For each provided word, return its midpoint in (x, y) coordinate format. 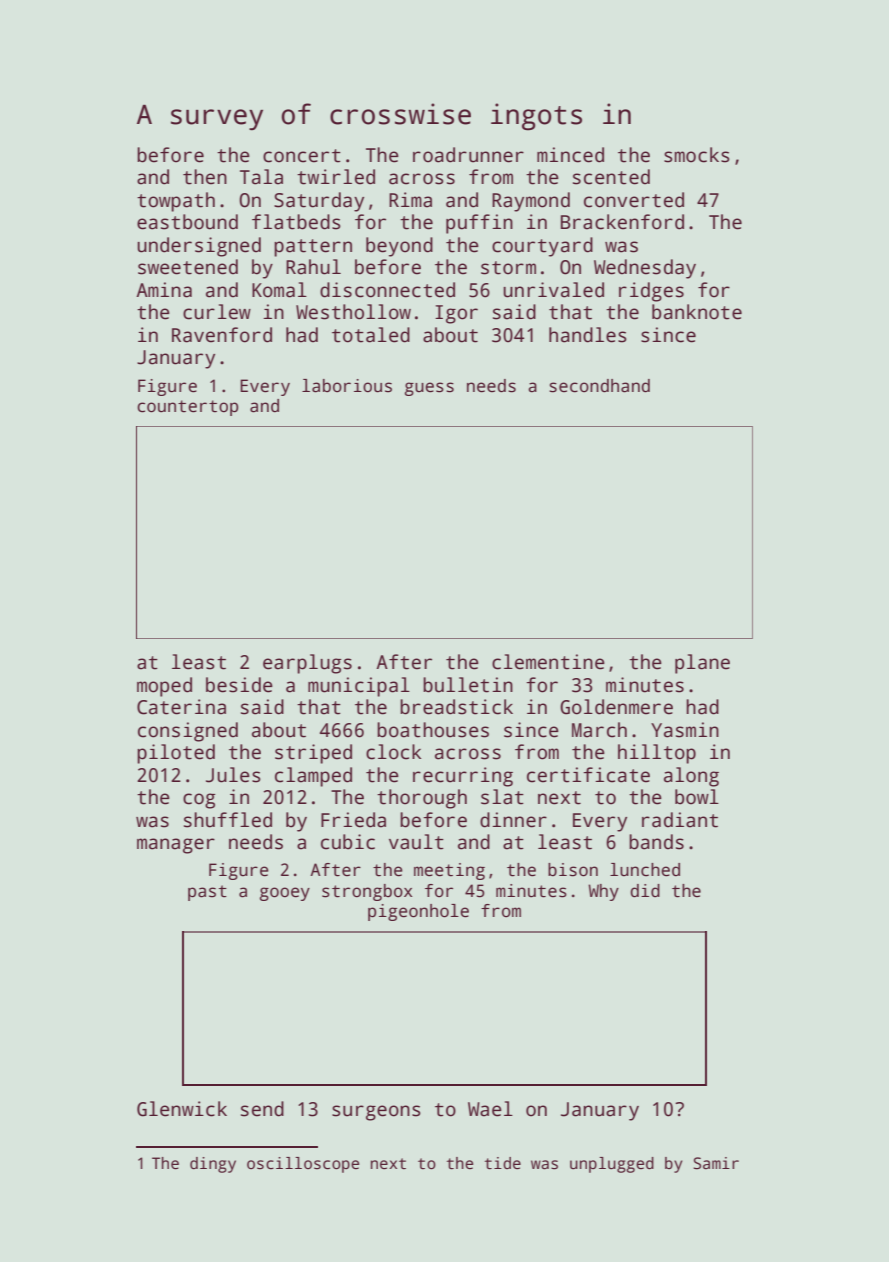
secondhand (599, 386)
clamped (313, 777)
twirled (336, 177)
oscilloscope (303, 1165)
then (205, 177)
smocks (697, 155)
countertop (187, 408)
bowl (697, 797)
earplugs (307, 664)
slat (502, 797)
